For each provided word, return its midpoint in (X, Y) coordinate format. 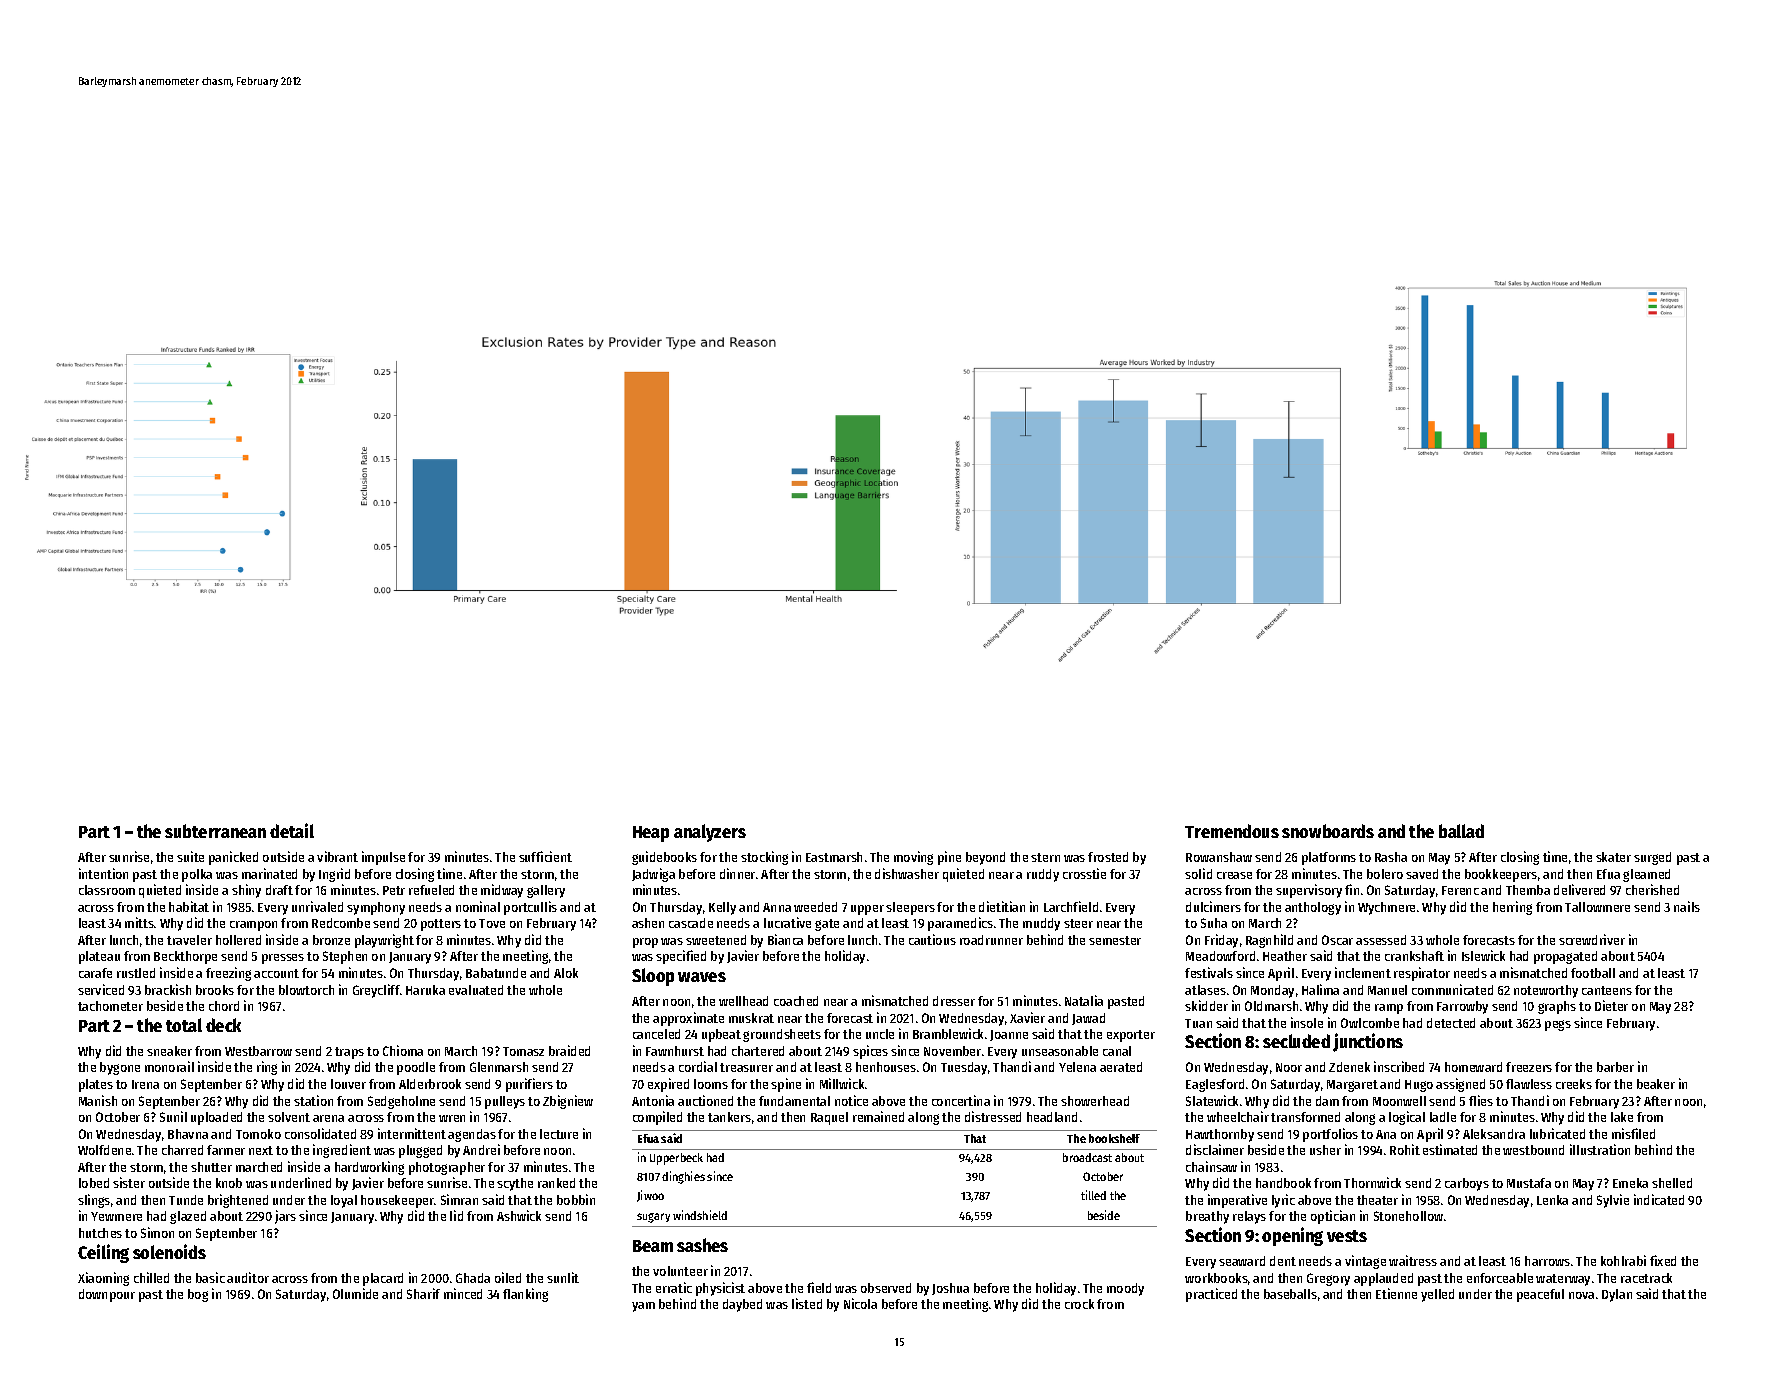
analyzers (710, 833)
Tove (492, 923)
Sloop (653, 977)
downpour (107, 1295)
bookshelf (1114, 1138)
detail (292, 830)
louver (348, 1084)
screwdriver (1592, 939)
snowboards (1328, 831)
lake (1622, 1117)
